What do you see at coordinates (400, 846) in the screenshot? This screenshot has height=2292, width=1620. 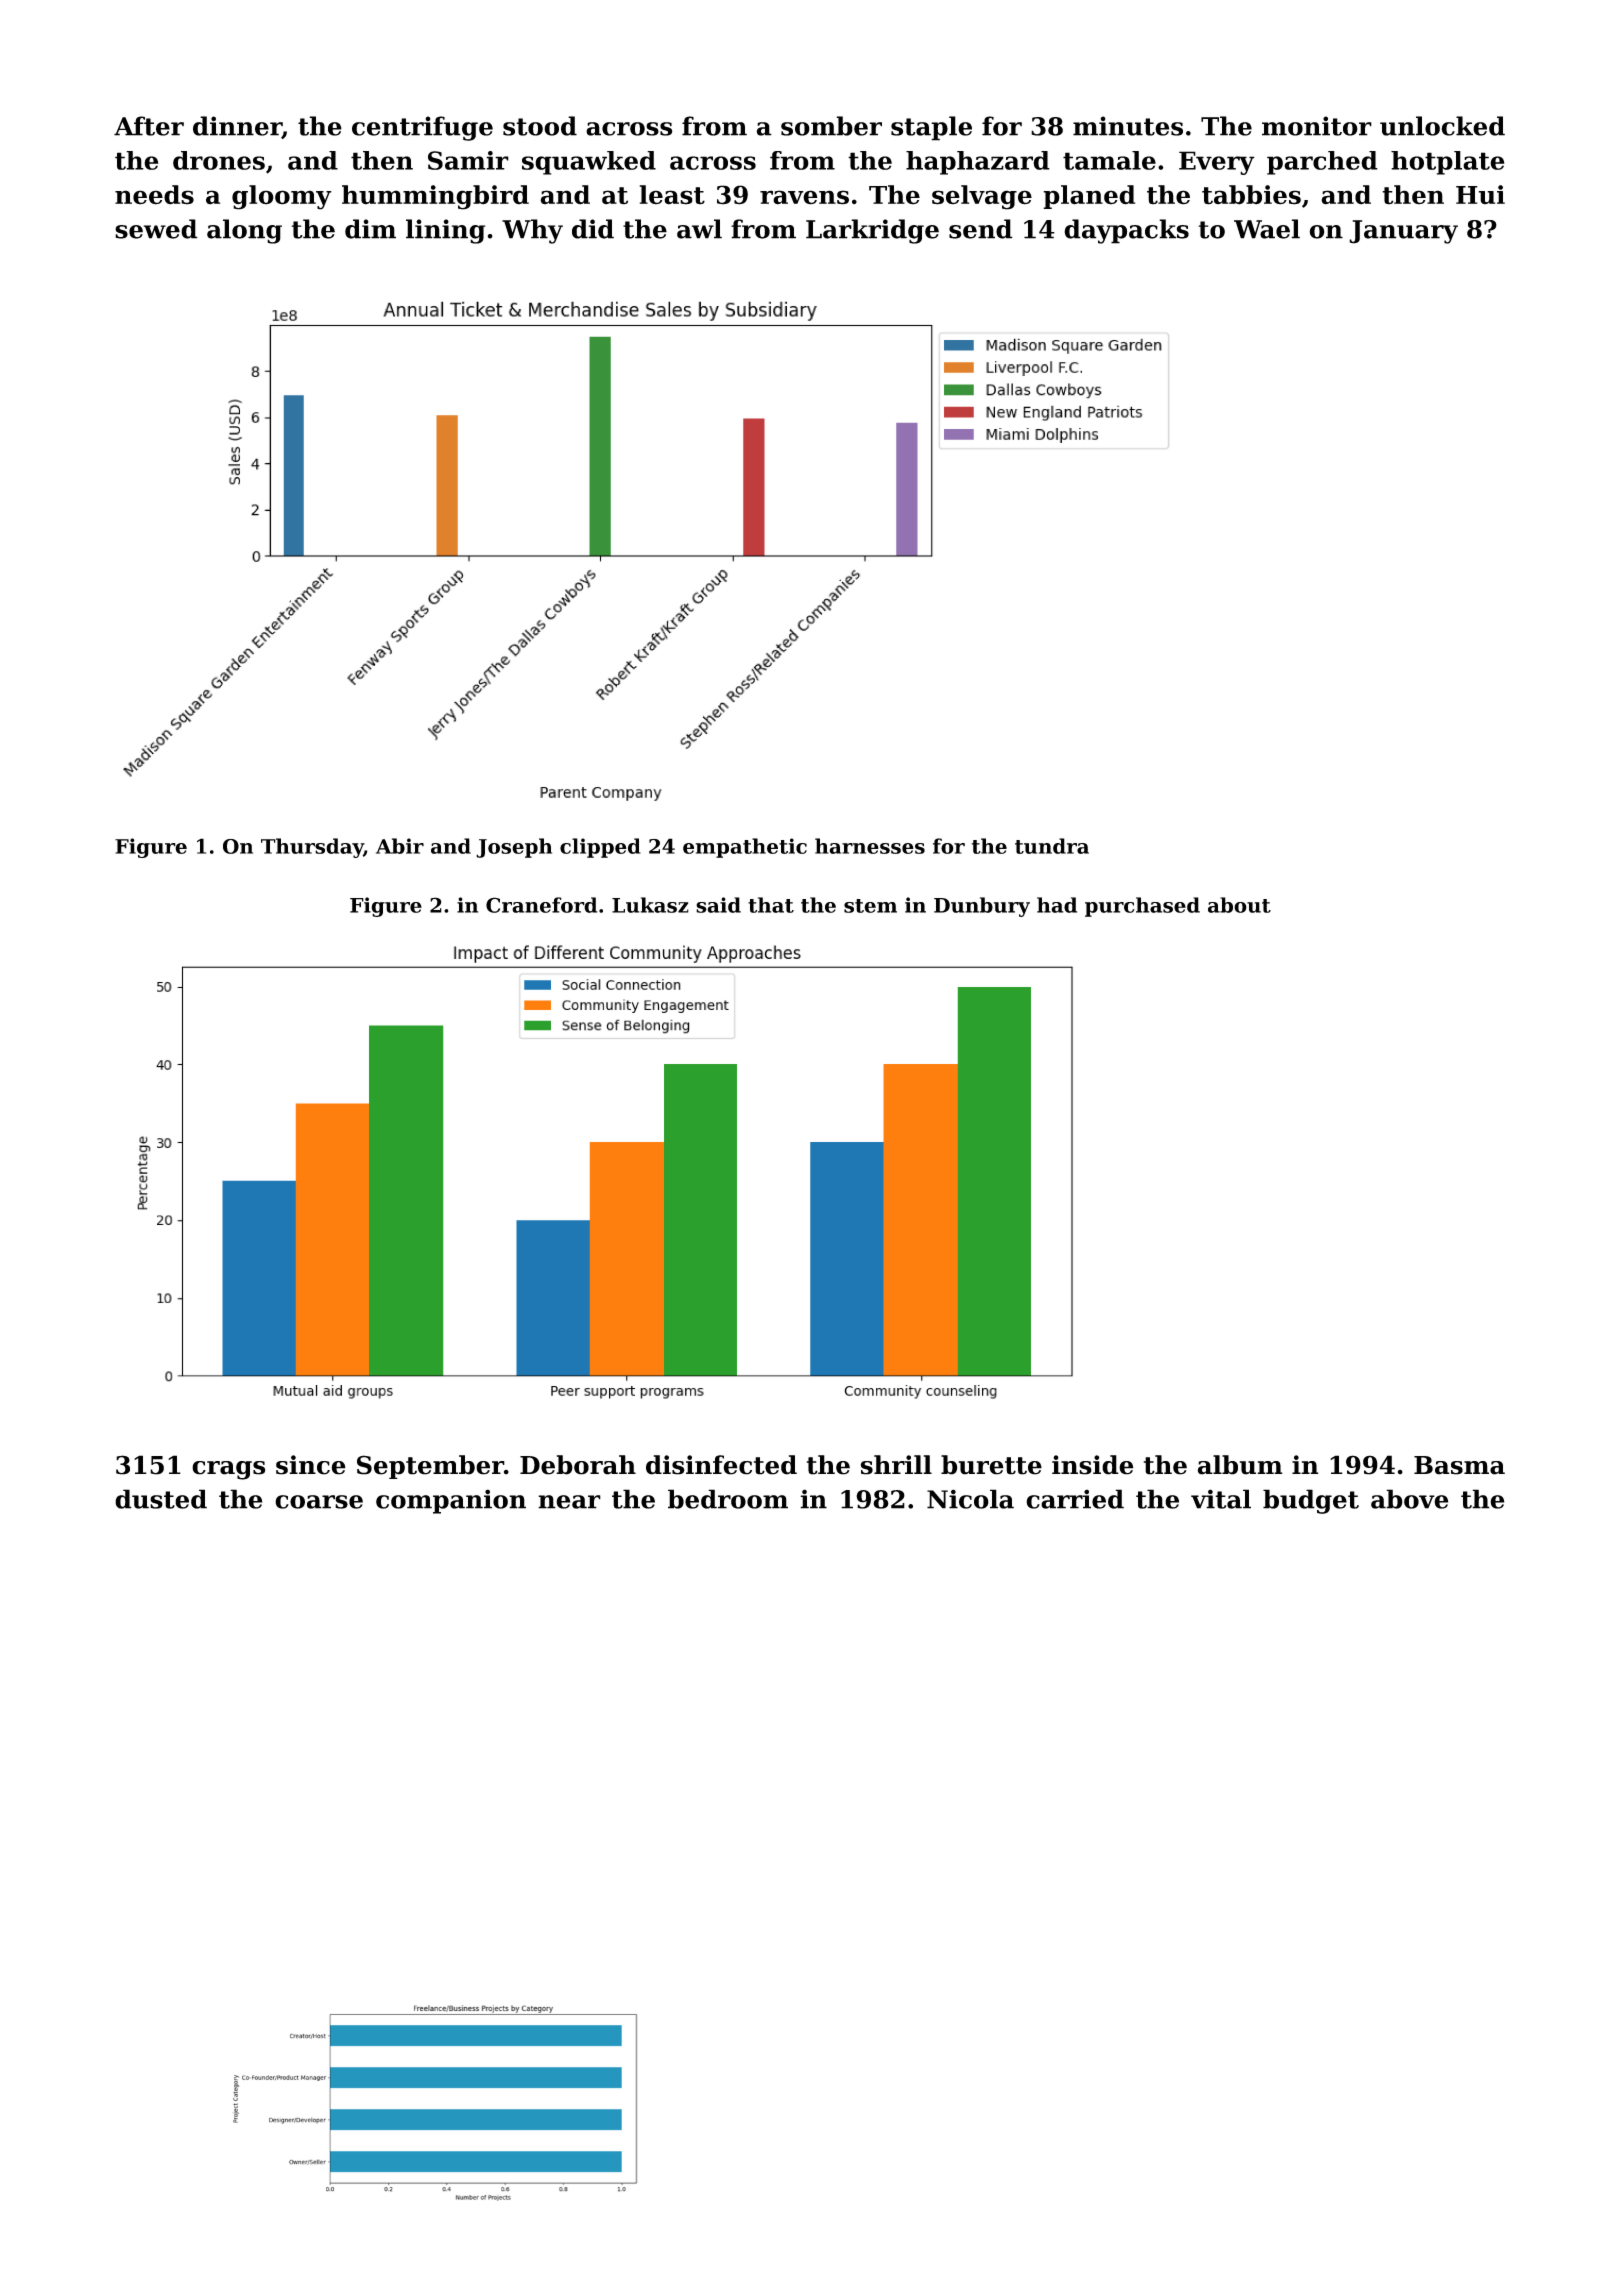 I see `Abir` at bounding box center [400, 846].
